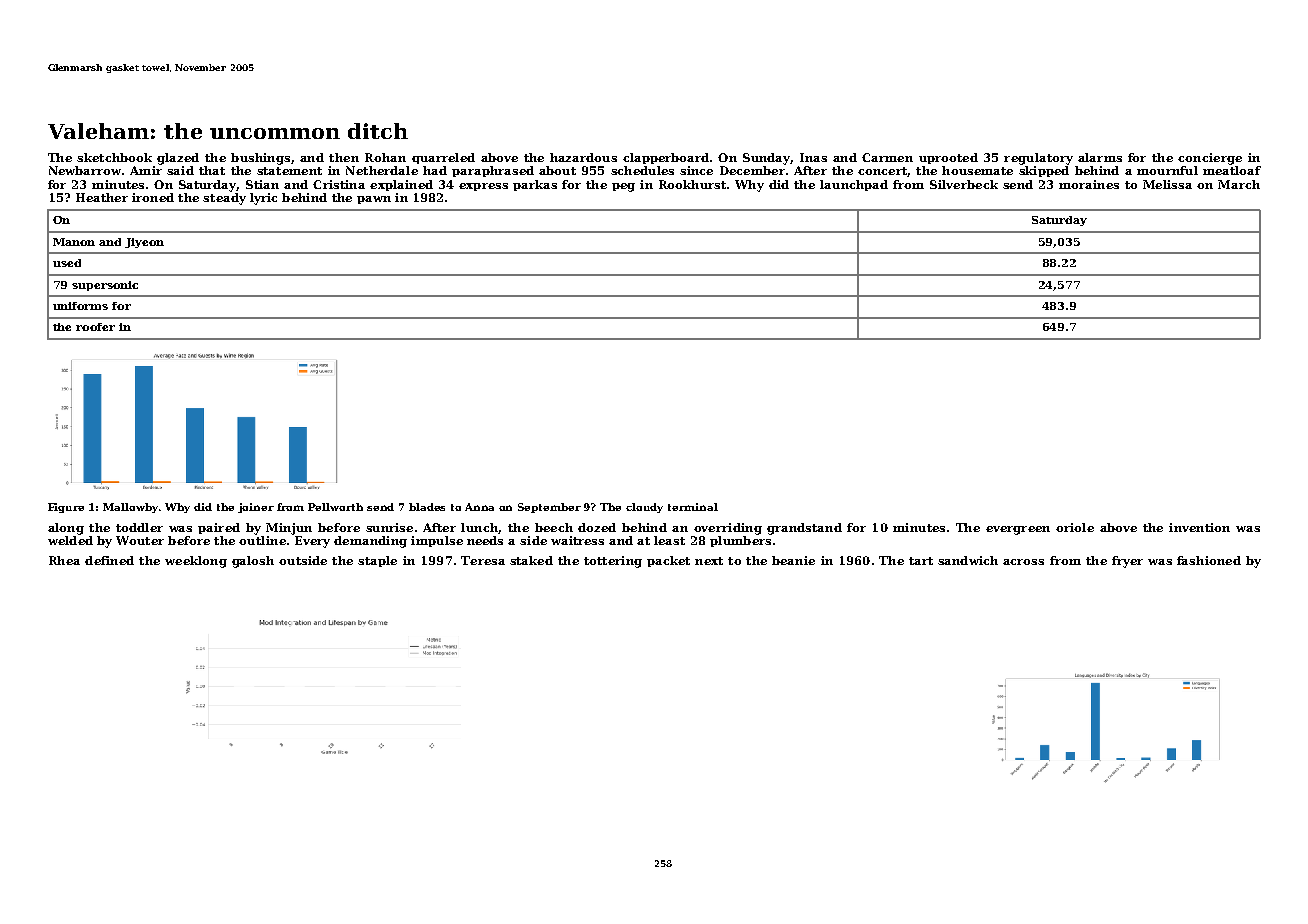 The width and height of the page is (1308, 924). What do you see at coordinates (64, 560) in the page?
I see `Rhea` at bounding box center [64, 560].
